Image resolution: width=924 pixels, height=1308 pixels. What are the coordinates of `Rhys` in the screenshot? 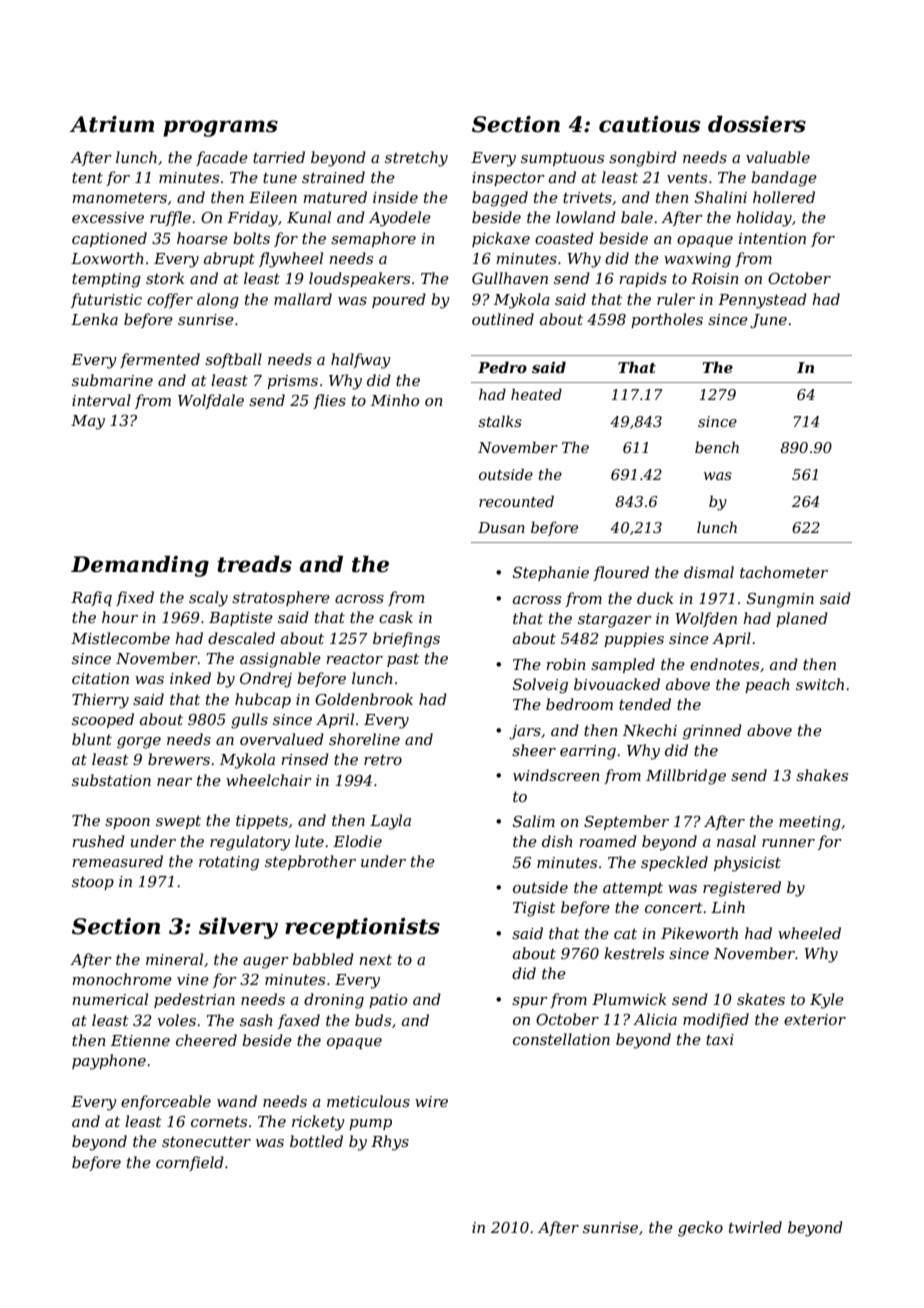 It's located at (390, 1143).
